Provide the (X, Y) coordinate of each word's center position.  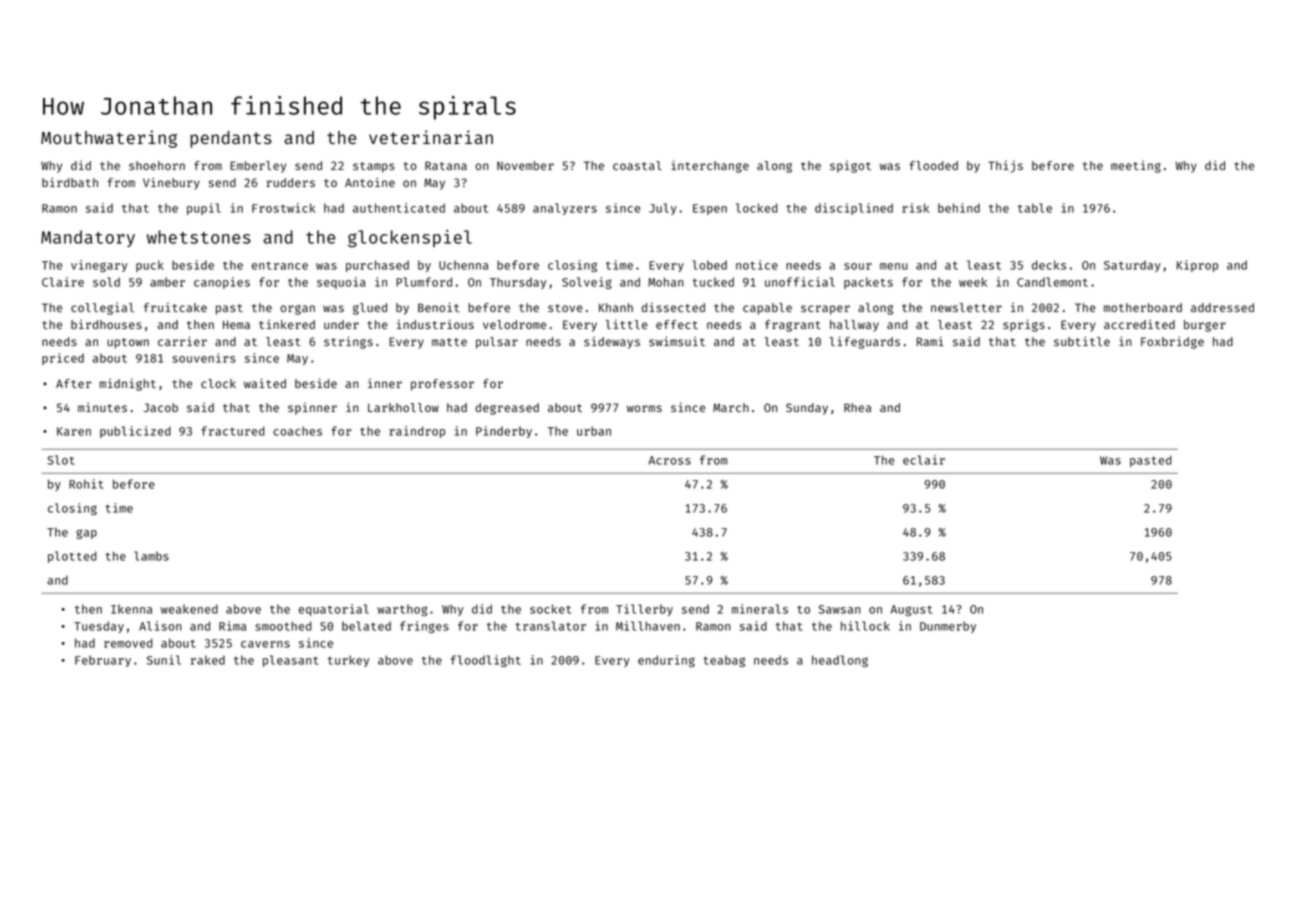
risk (915, 208)
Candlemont (1052, 282)
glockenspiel (410, 239)
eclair (924, 460)
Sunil (164, 660)
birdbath (70, 182)
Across (669, 460)
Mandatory (88, 238)
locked (756, 208)
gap (86, 534)
